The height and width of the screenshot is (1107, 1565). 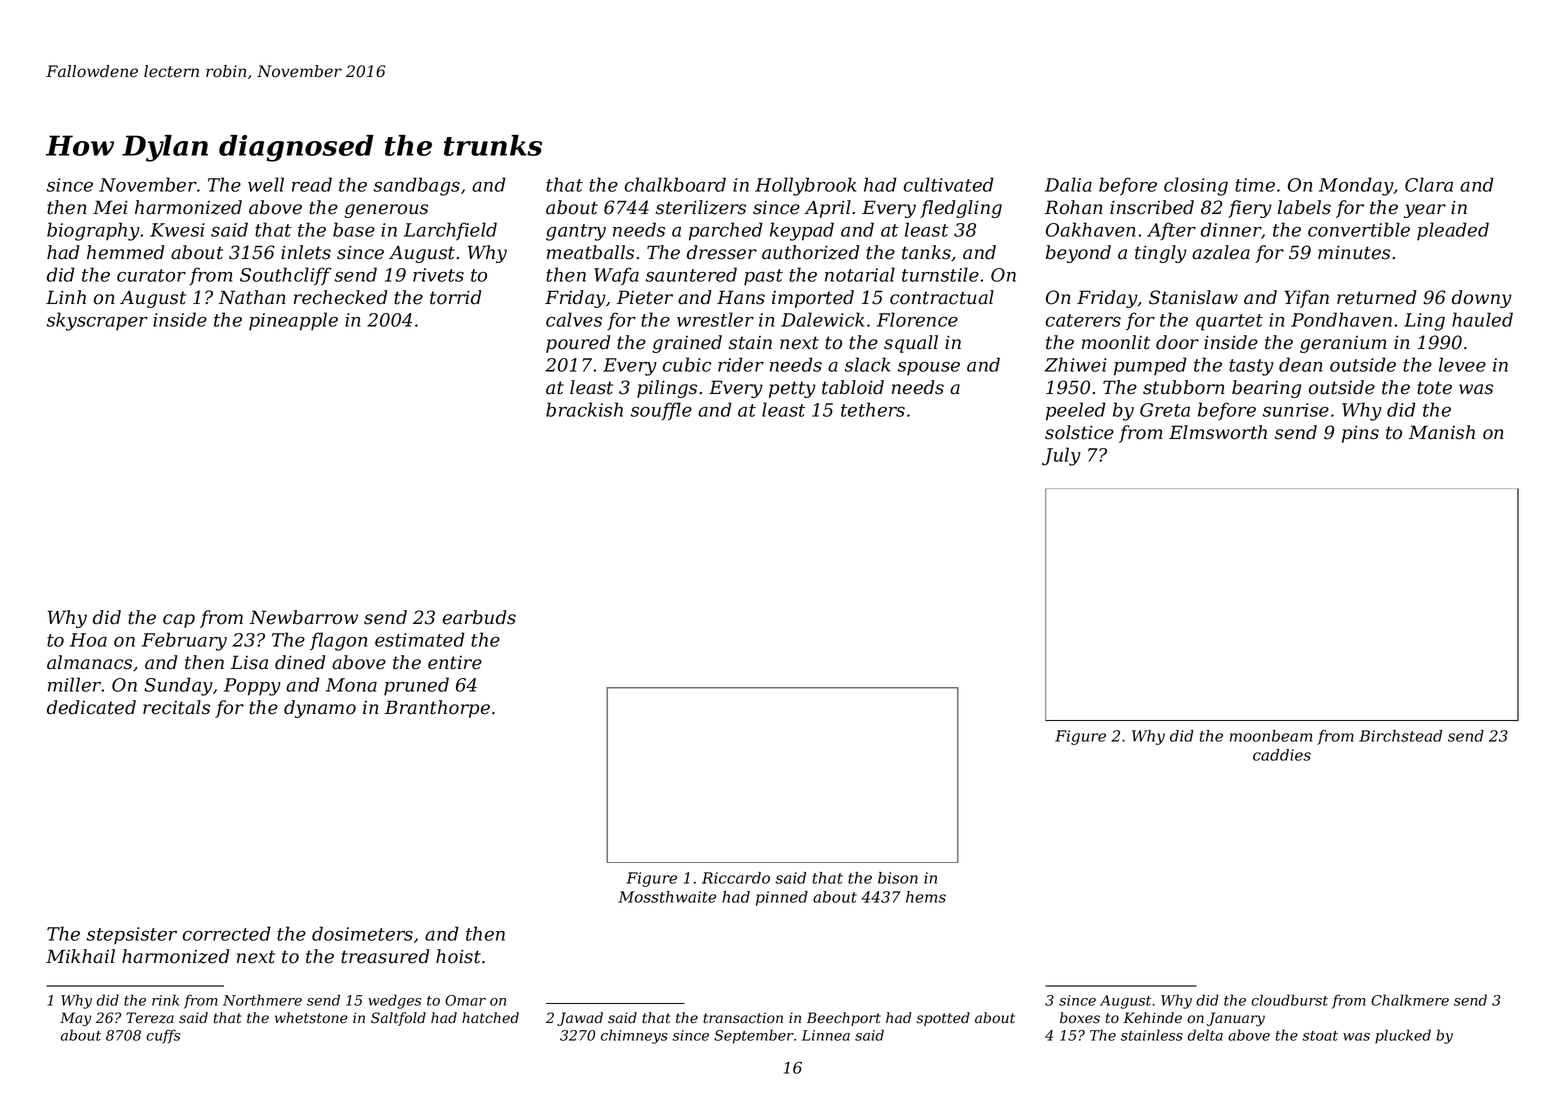 I want to click on Riccardo, so click(x=736, y=878).
